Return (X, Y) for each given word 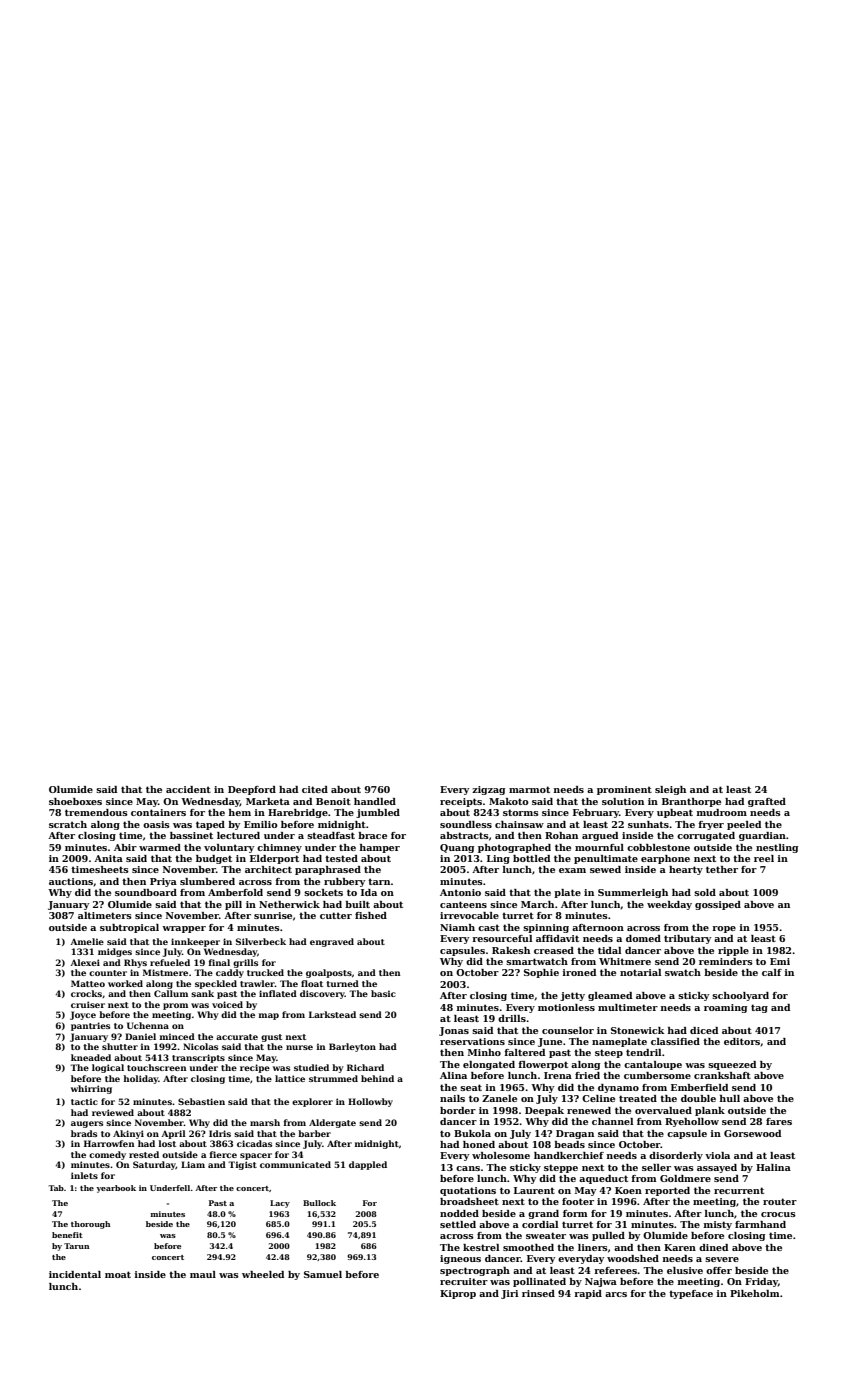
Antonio (460, 892)
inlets (84, 1175)
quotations (468, 1191)
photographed (514, 848)
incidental (75, 1274)
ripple (733, 951)
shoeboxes (75, 801)
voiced (227, 1004)
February (596, 813)
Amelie (87, 941)
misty (718, 1225)
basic (383, 993)
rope (724, 929)
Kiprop (458, 1294)
